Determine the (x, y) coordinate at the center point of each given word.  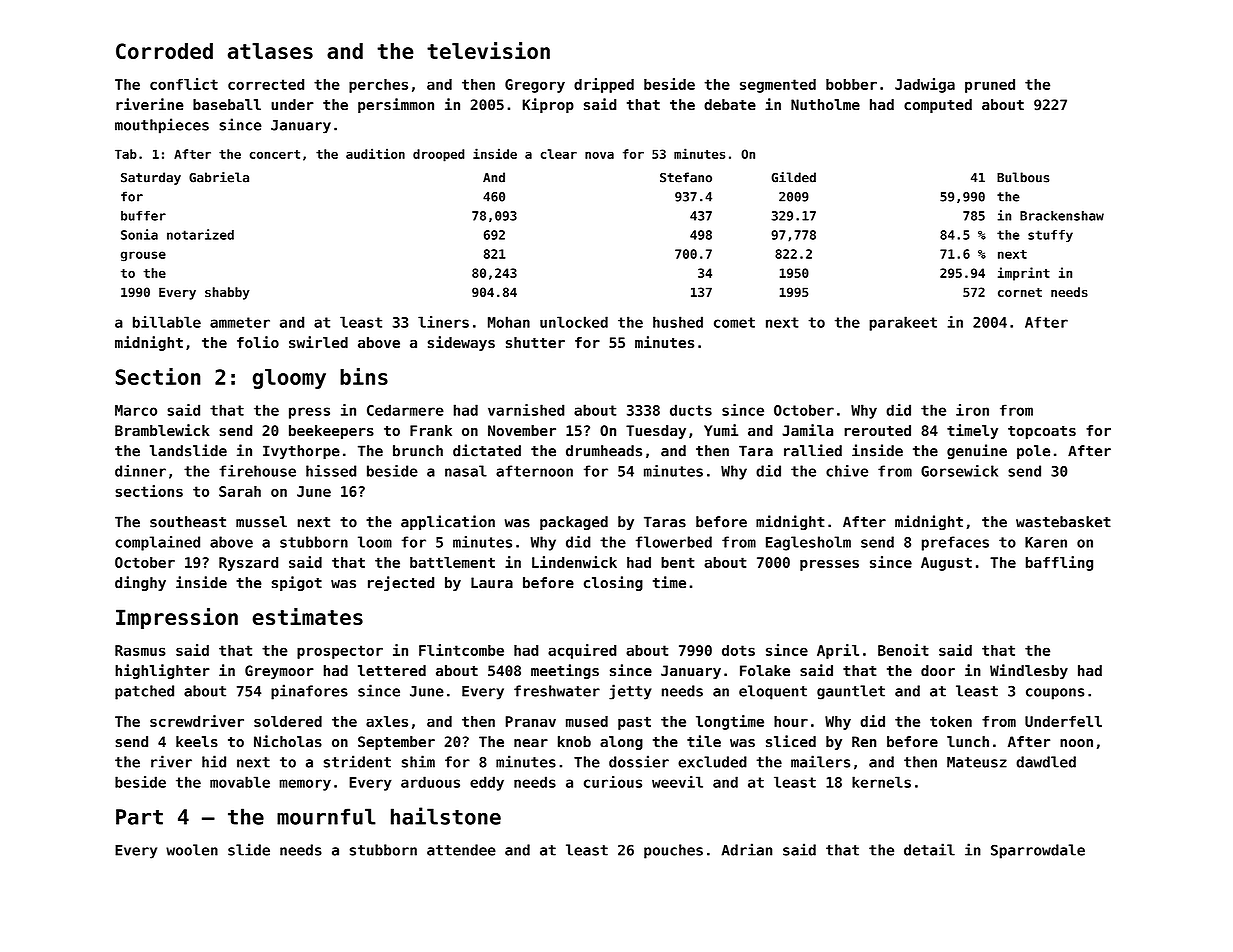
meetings (565, 671)
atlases (270, 51)
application (448, 522)
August (946, 564)
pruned (990, 86)
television (488, 50)
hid (214, 761)
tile (704, 741)
